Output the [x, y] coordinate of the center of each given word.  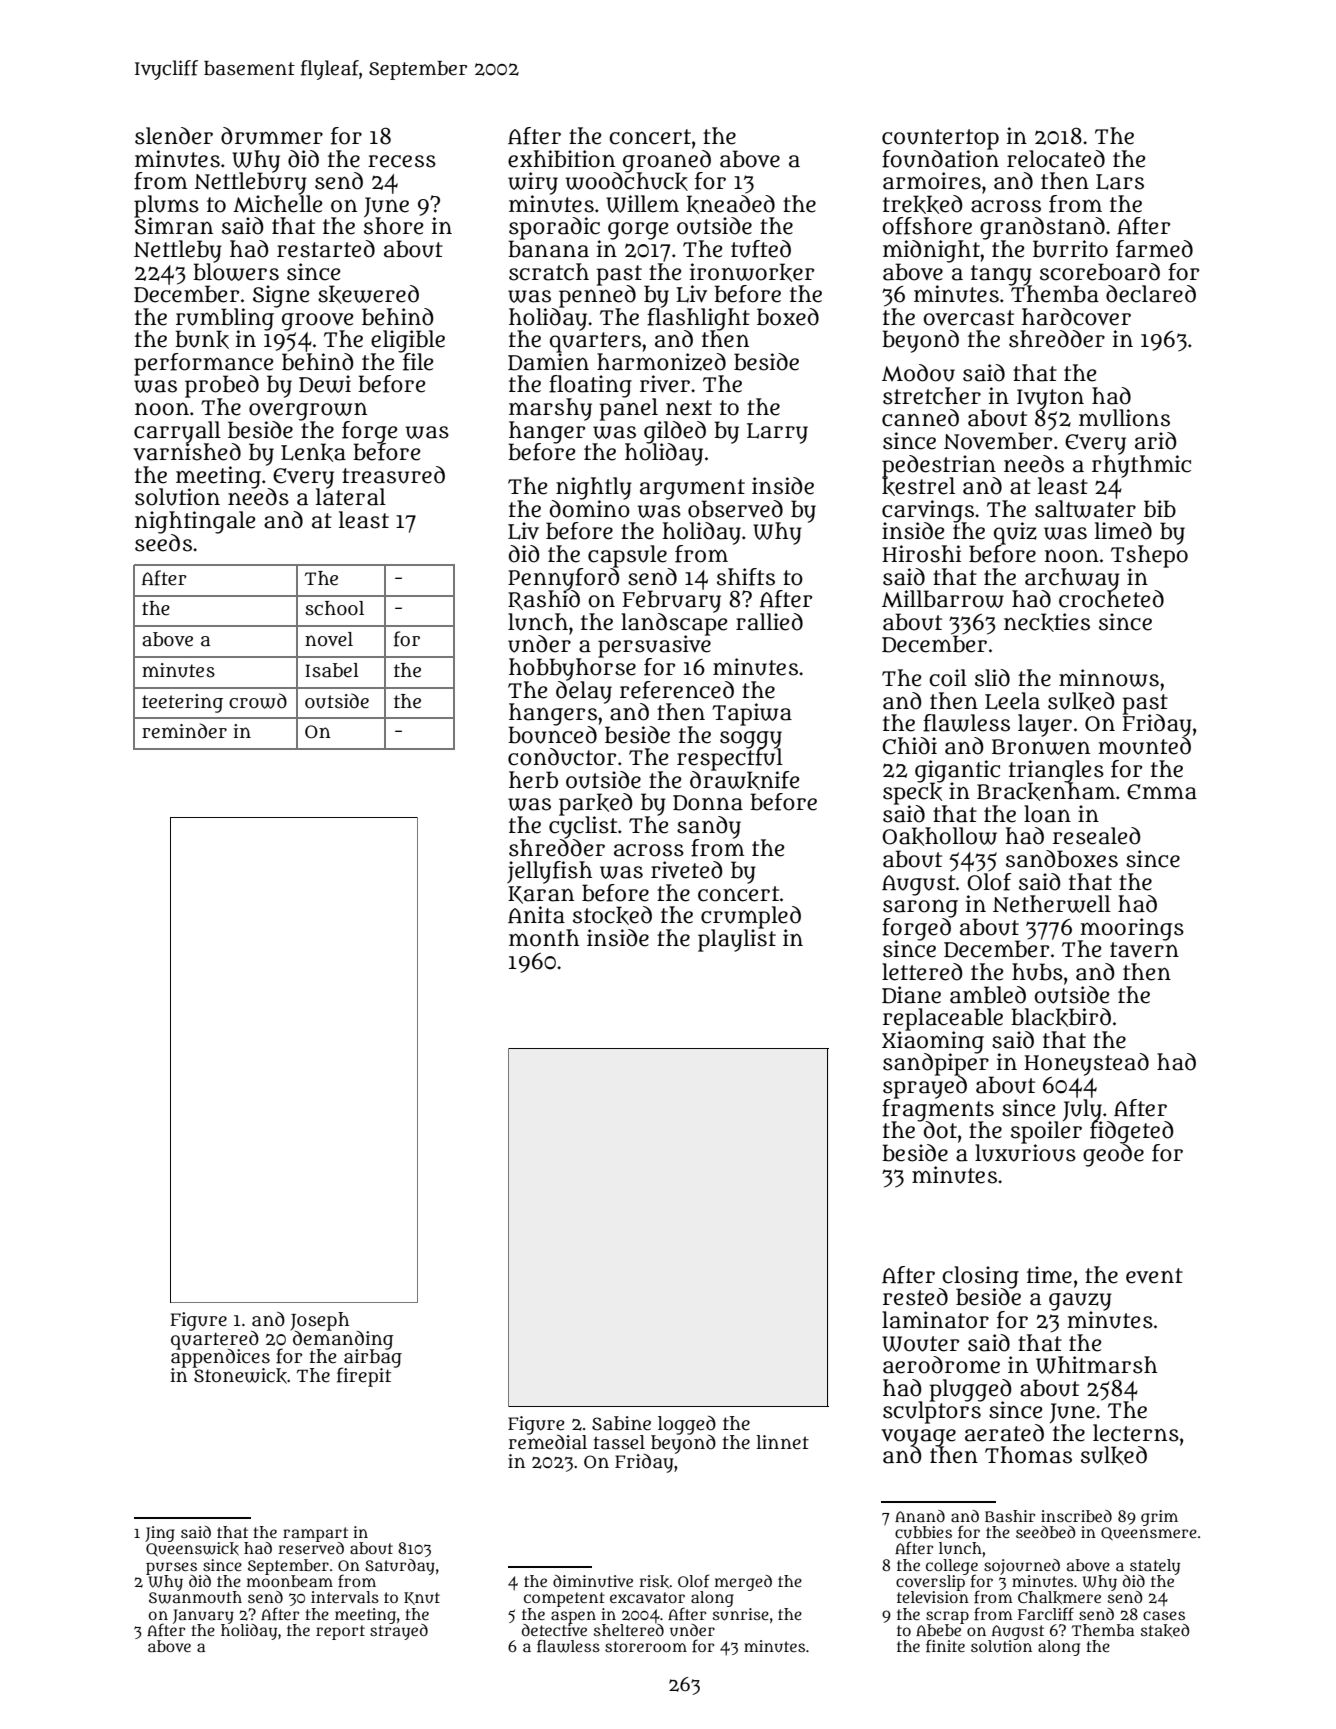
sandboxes [1062, 859]
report [340, 1632]
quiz [1015, 533]
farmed [1154, 249]
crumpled [751, 917]
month [544, 938]
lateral [351, 497]
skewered [368, 294]
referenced [677, 690]
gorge [638, 231]
